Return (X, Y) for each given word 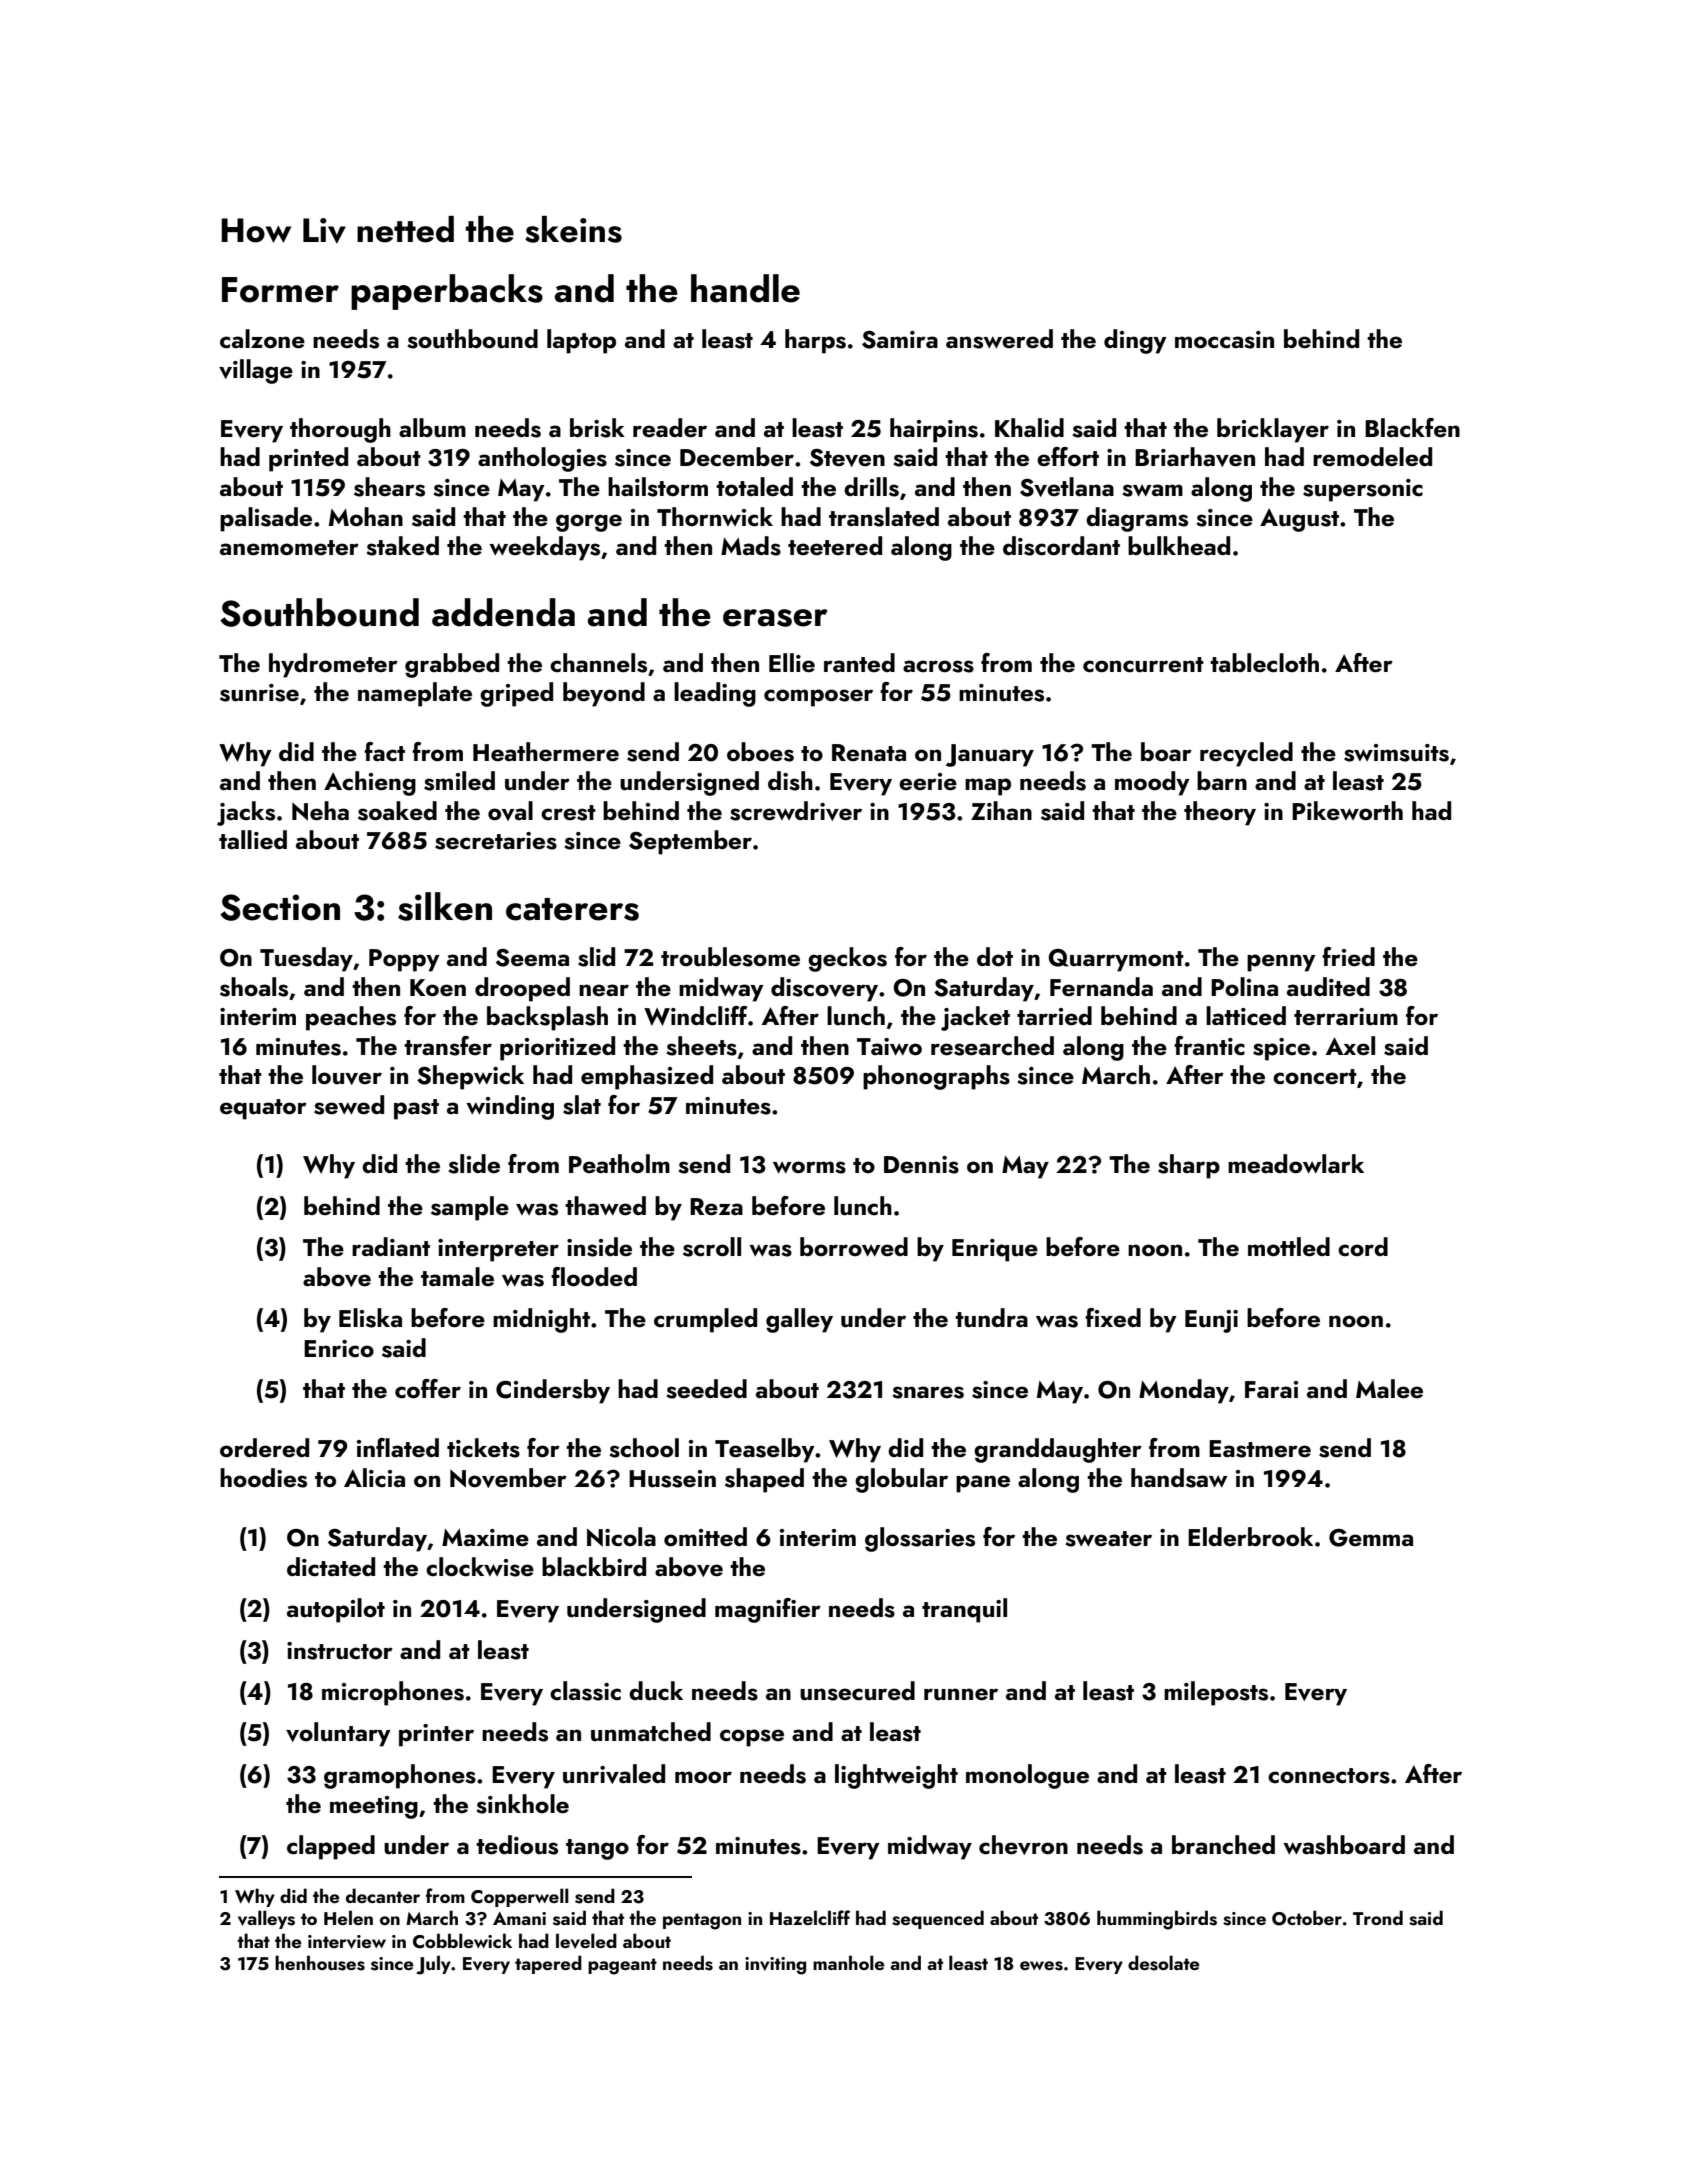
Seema (532, 958)
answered (999, 339)
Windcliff (695, 1016)
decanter (383, 1895)
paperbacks (447, 292)
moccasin (1224, 340)
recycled (1246, 754)
